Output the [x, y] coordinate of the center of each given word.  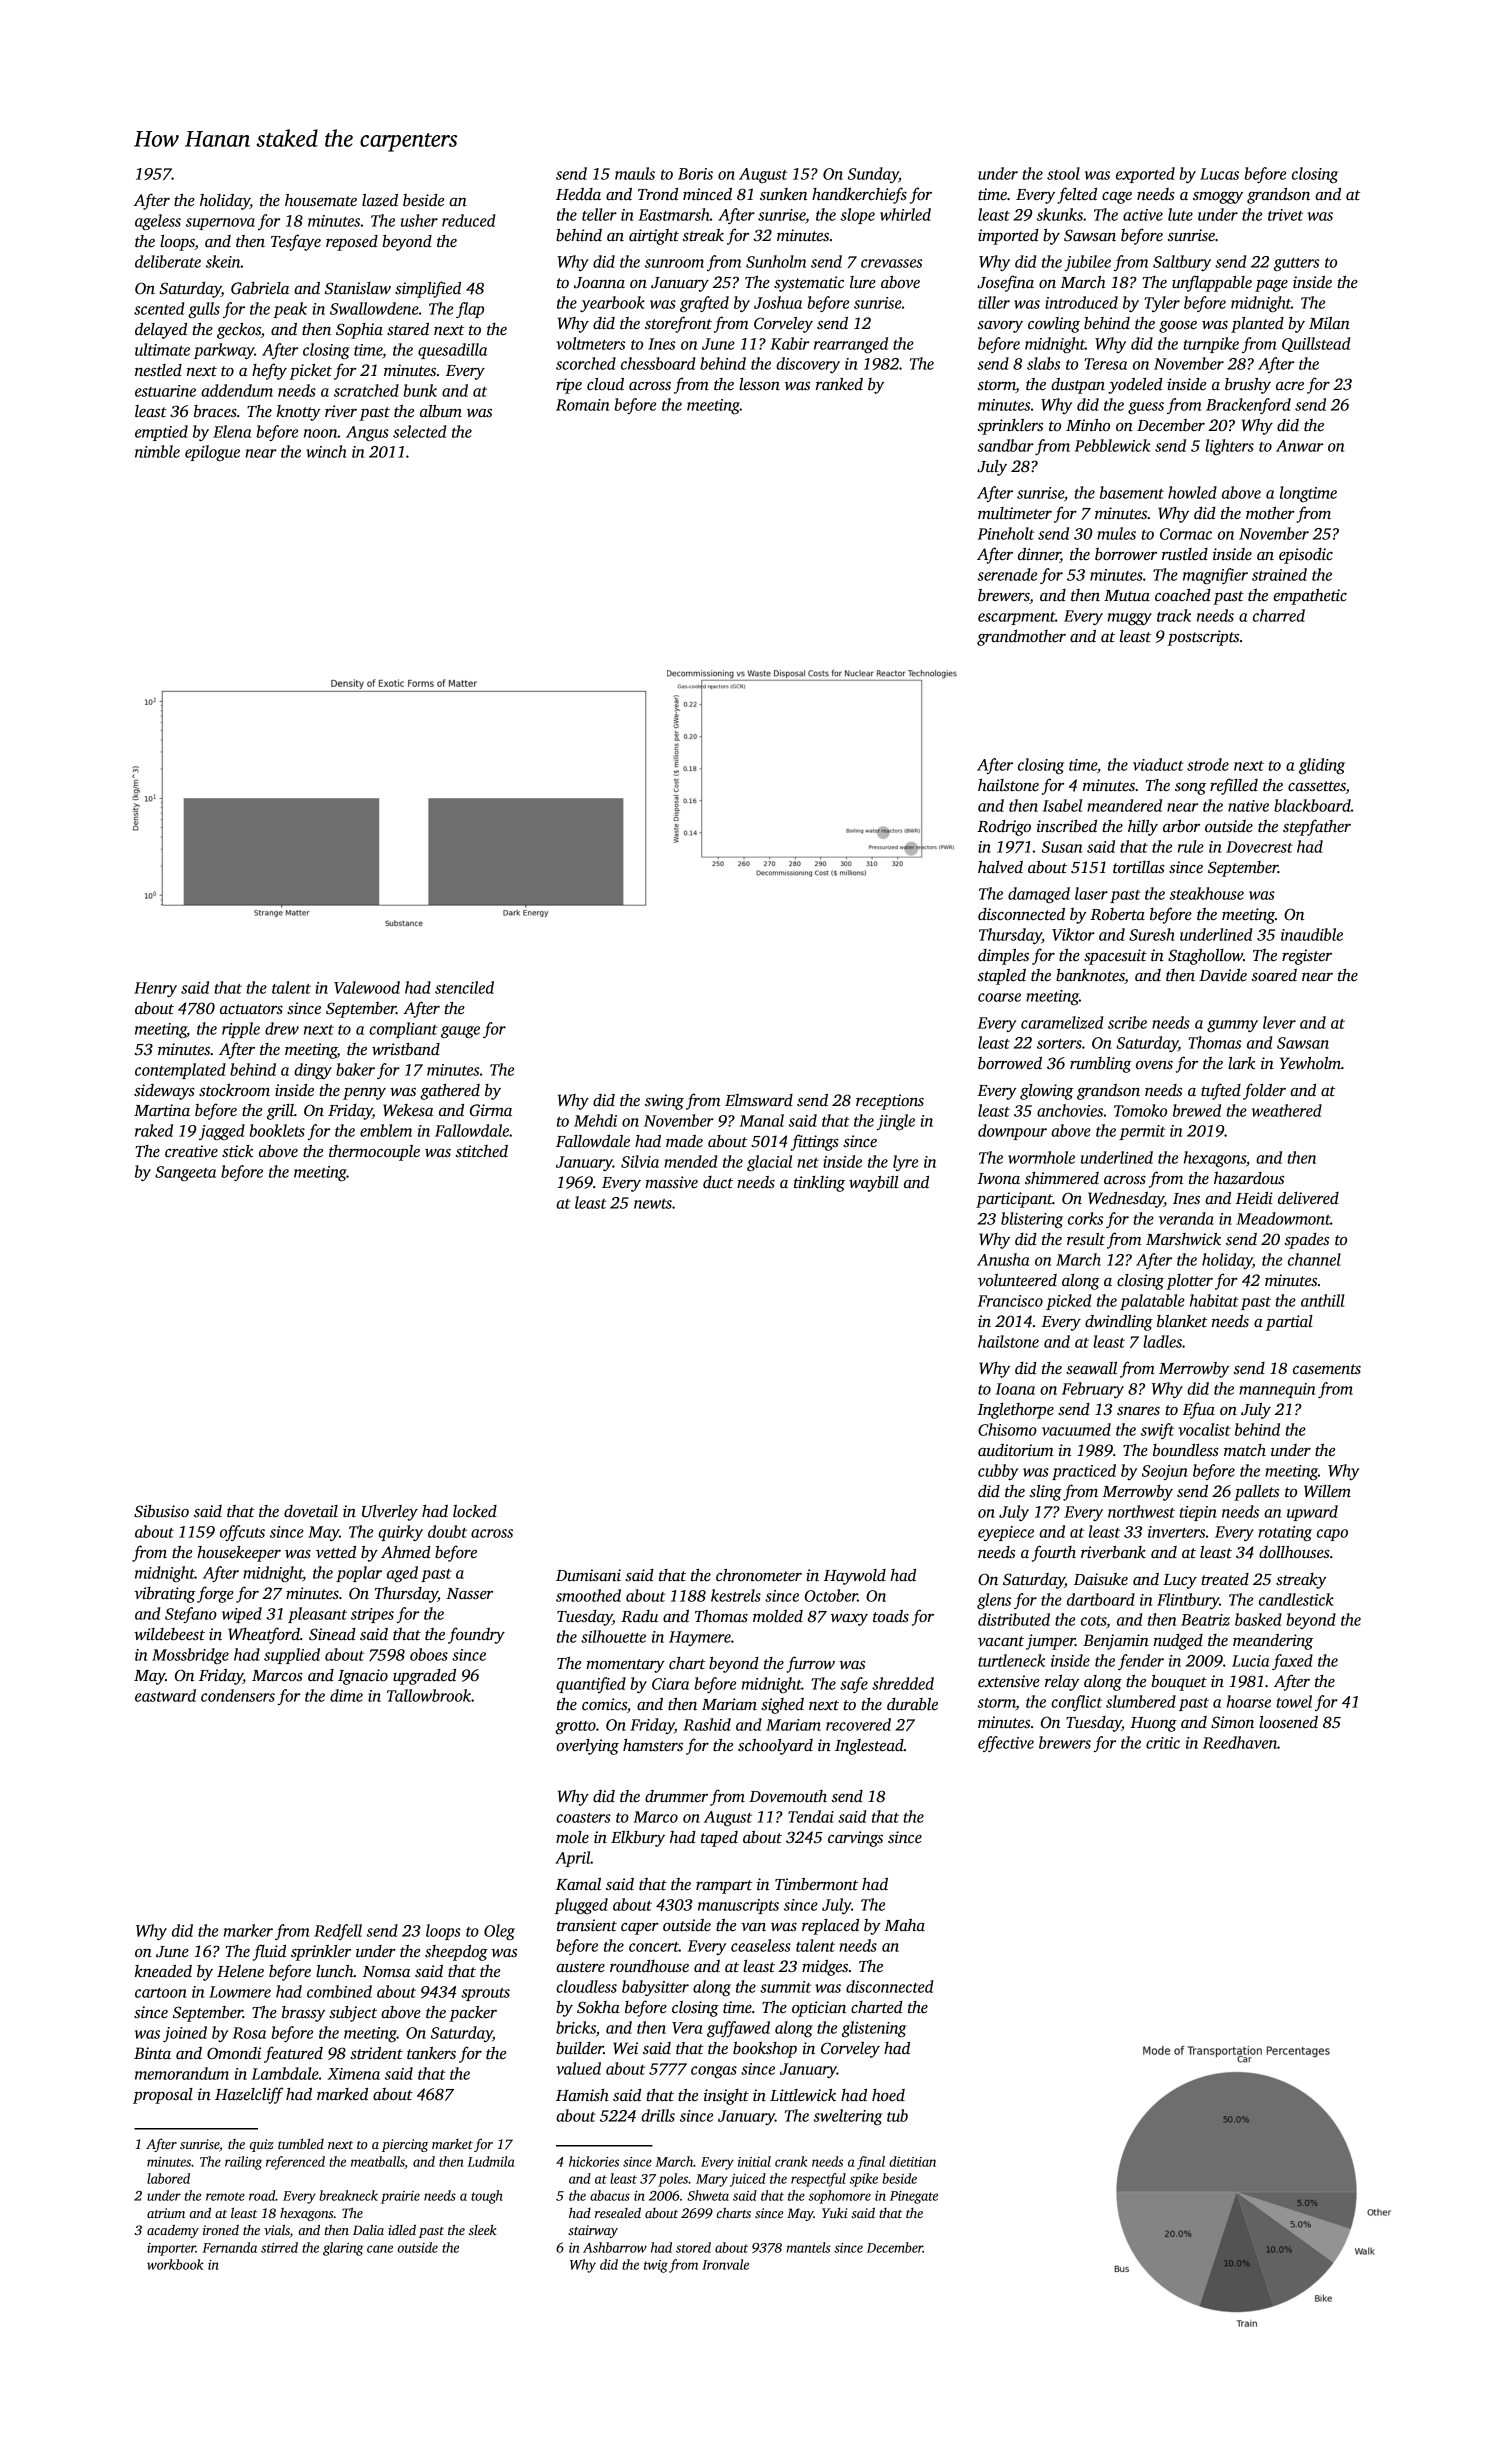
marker [248, 1930]
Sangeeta [185, 1173]
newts [653, 1204]
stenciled [464, 987]
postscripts [1203, 638]
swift [1157, 1431]
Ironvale [725, 2264]
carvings [855, 1839]
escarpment [1016, 618]
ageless [158, 222]
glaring [343, 2249]
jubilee [1087, 263]
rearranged [851, 345]
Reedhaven [1240, 1742]
